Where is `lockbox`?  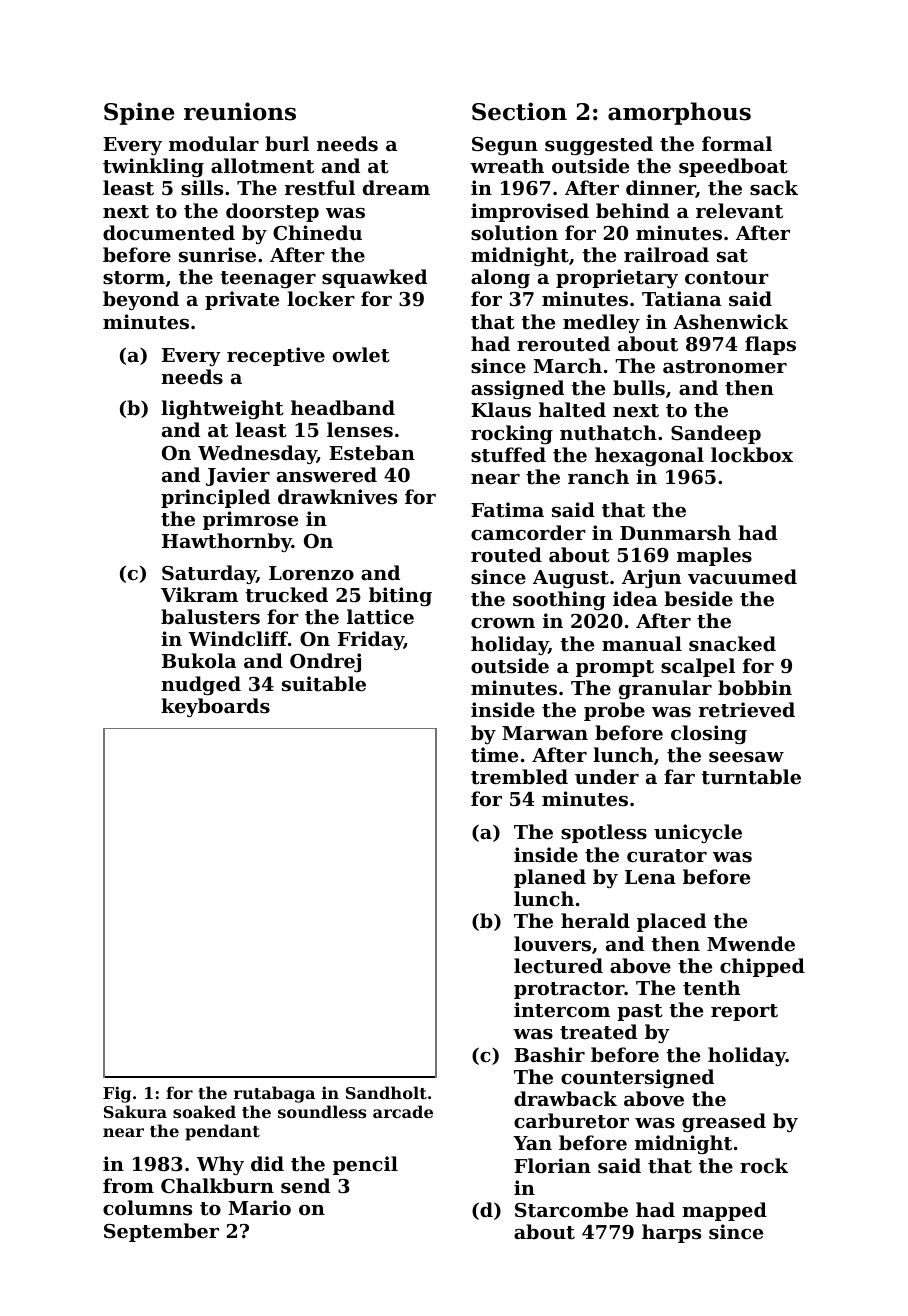
lockbox is located at coordinates (752, 454).
